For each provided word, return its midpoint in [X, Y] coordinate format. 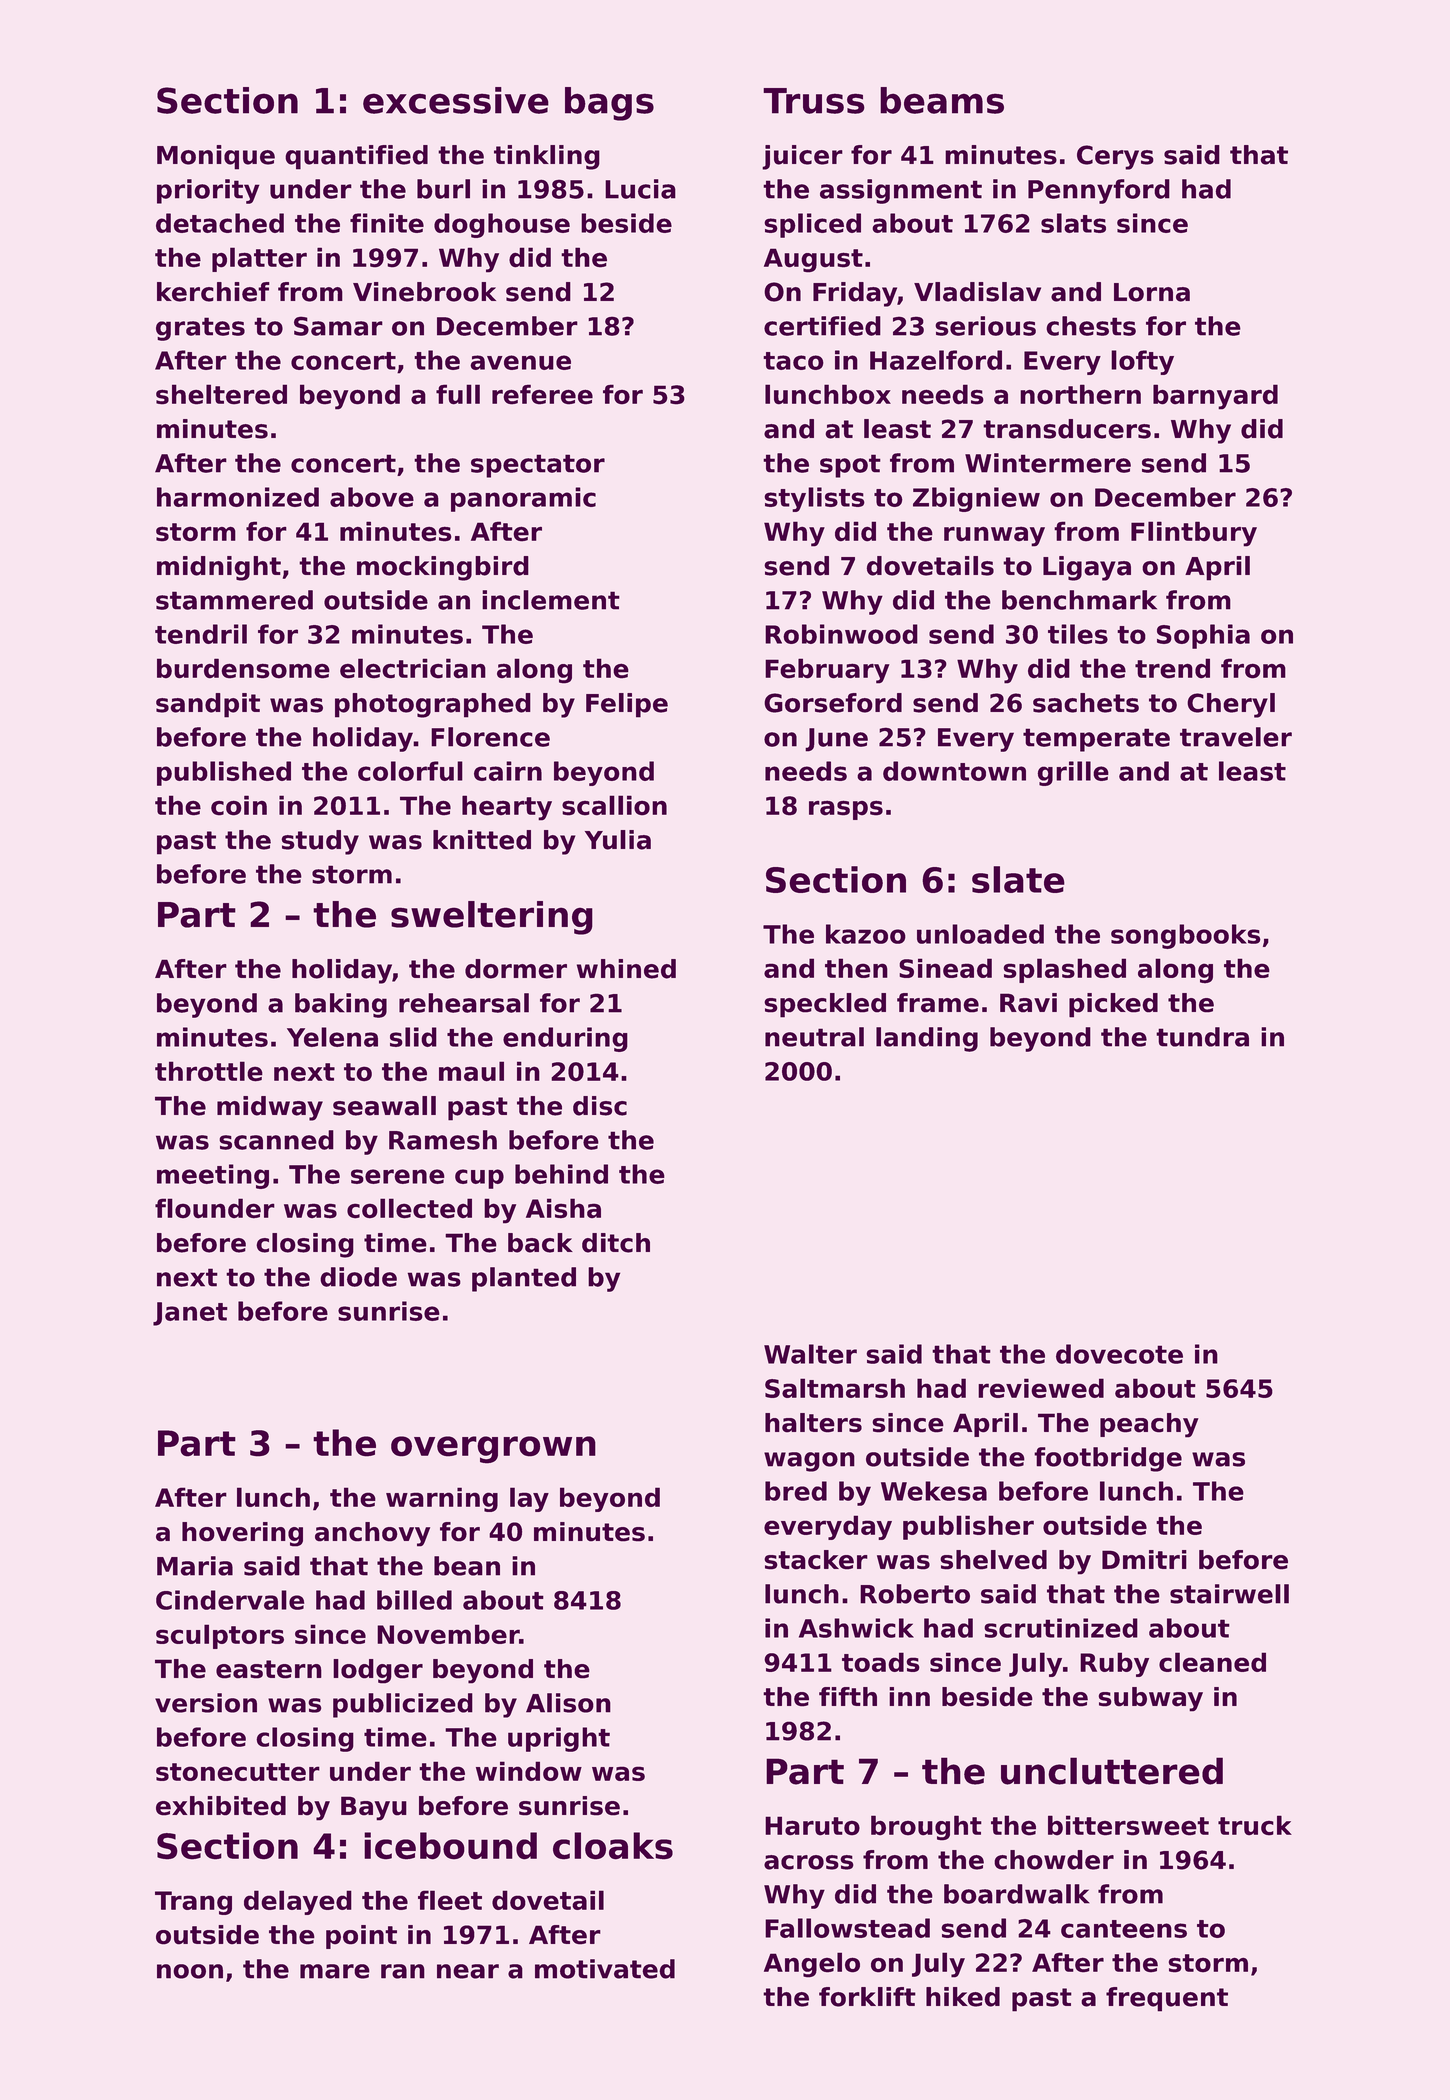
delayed [298, 1902]
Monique [216, 157]
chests [1091, 326]
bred [796, 1491]
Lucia [640, 189]
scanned [276, 1140]
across [809, 1862]
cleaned [1212, 1662]
